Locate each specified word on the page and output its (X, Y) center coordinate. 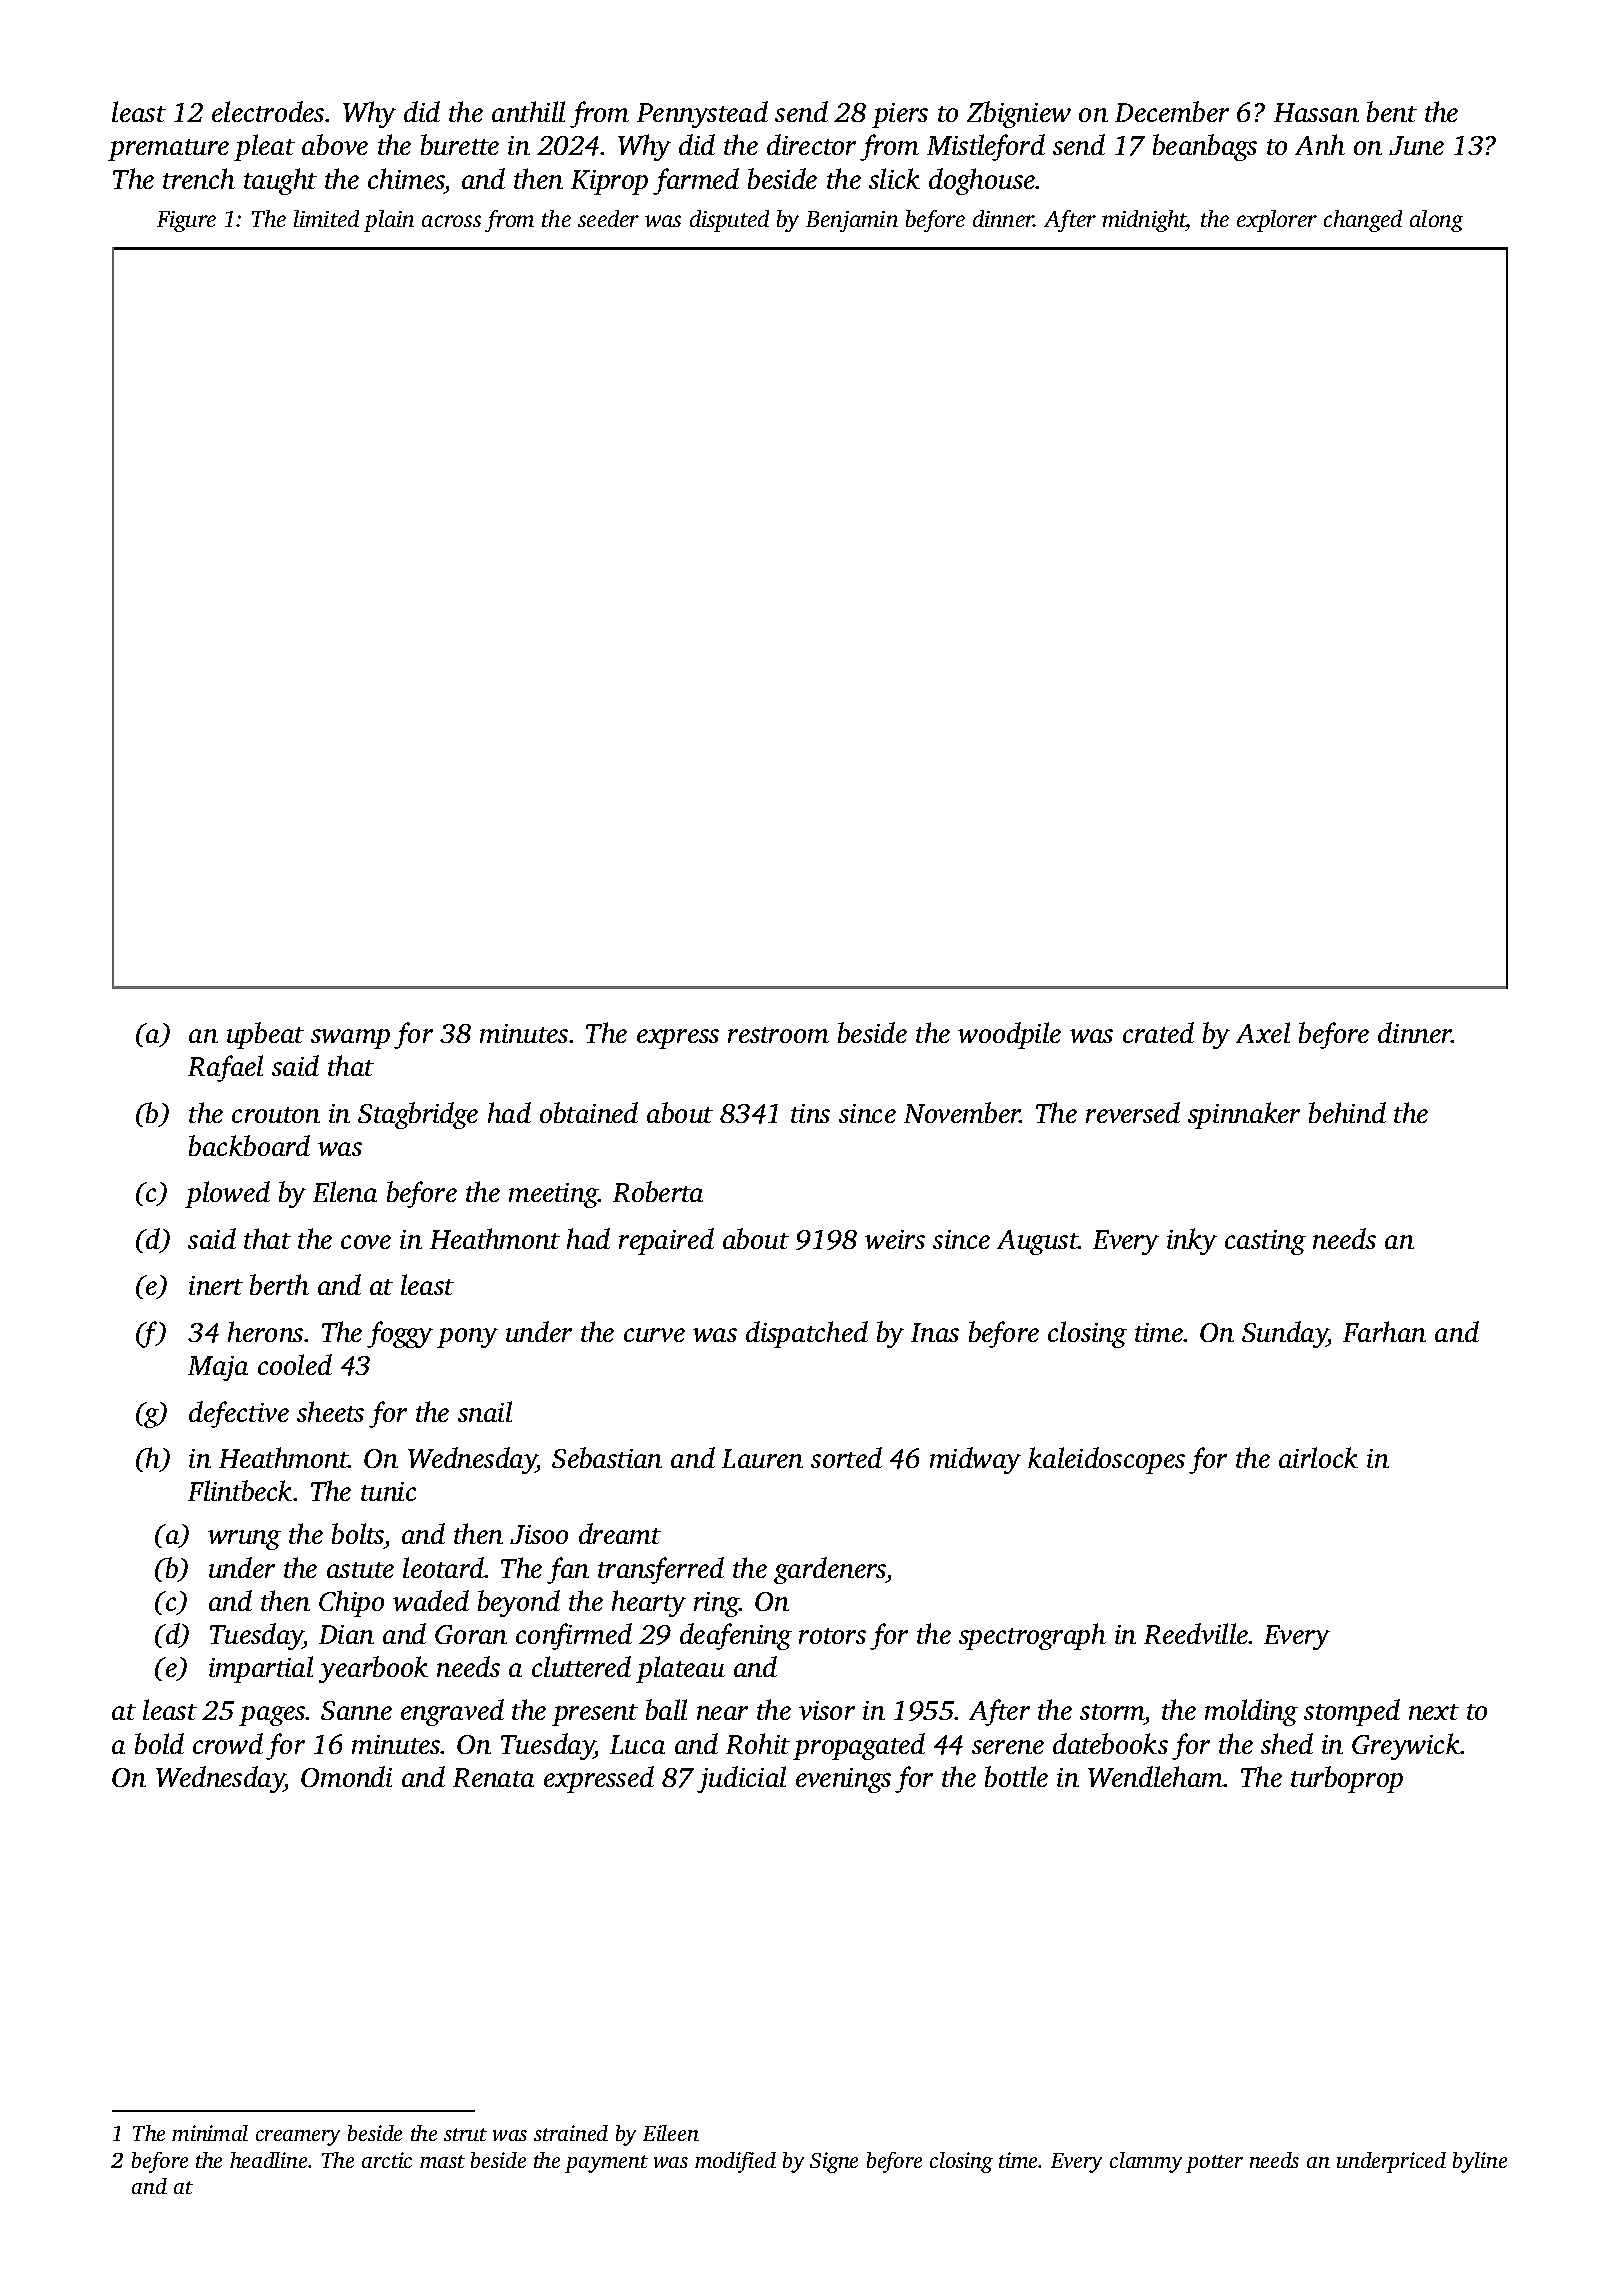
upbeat (265, 1035)
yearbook (373, 1669)
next (1434, 1712)
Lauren (762, 1458)
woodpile (1009, 1035)
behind (1347, 1112)
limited (326, 218)
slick (894, 178)
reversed (1133, 1112)
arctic (387, 2160)
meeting (553, 1195)
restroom (778, 1035)
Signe (834, 2162)
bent (1392, 111)
